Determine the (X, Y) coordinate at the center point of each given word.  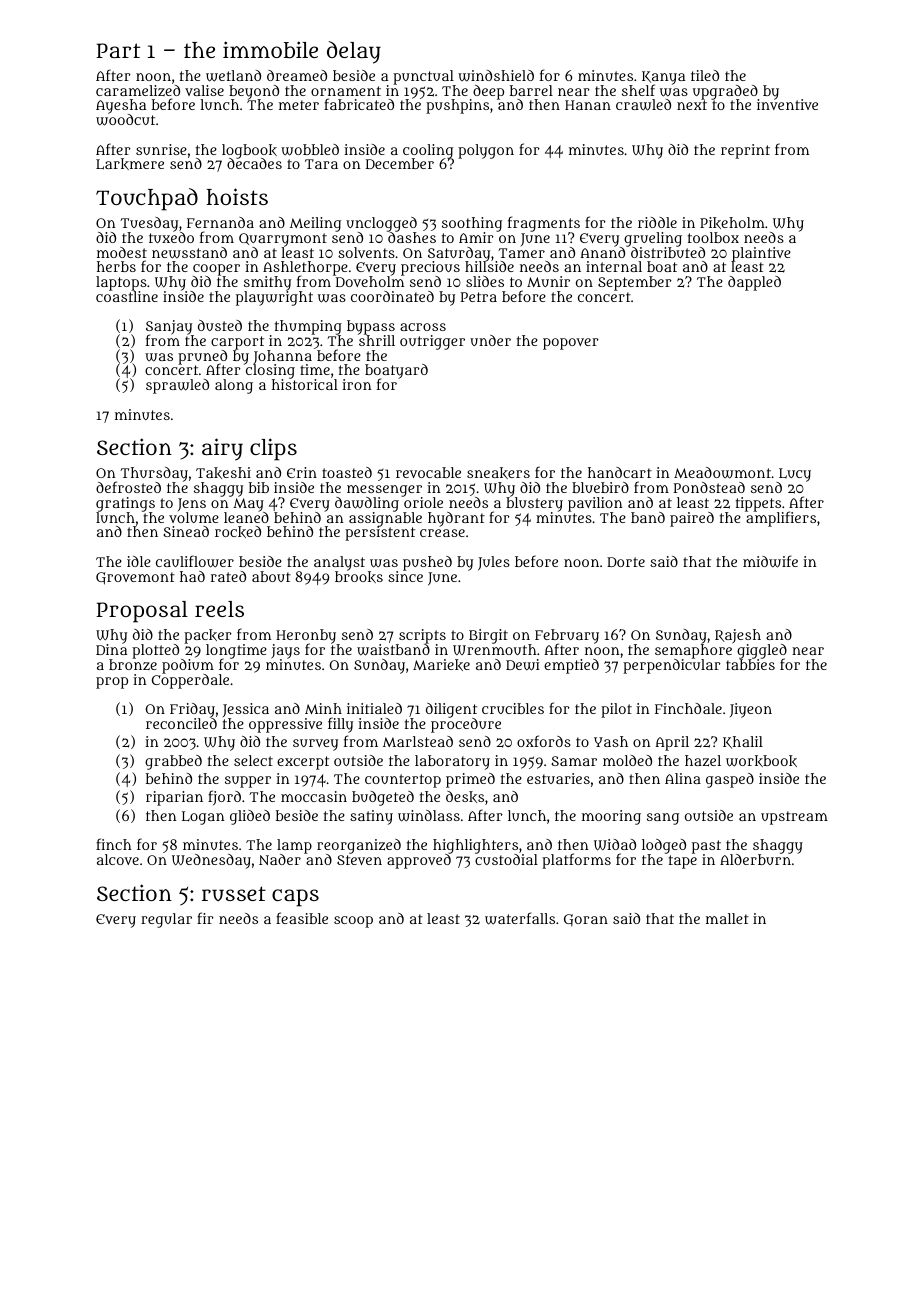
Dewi (523, 665)
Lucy (795, 475)
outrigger (432, 342)
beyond (254, 92)
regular (166, 920)
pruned (202, 357)
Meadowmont (722, 473)
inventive (787, 105)
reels (219, 609)
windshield (496, 76)
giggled (762, 651)
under (490, 340)
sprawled (177, 386)
